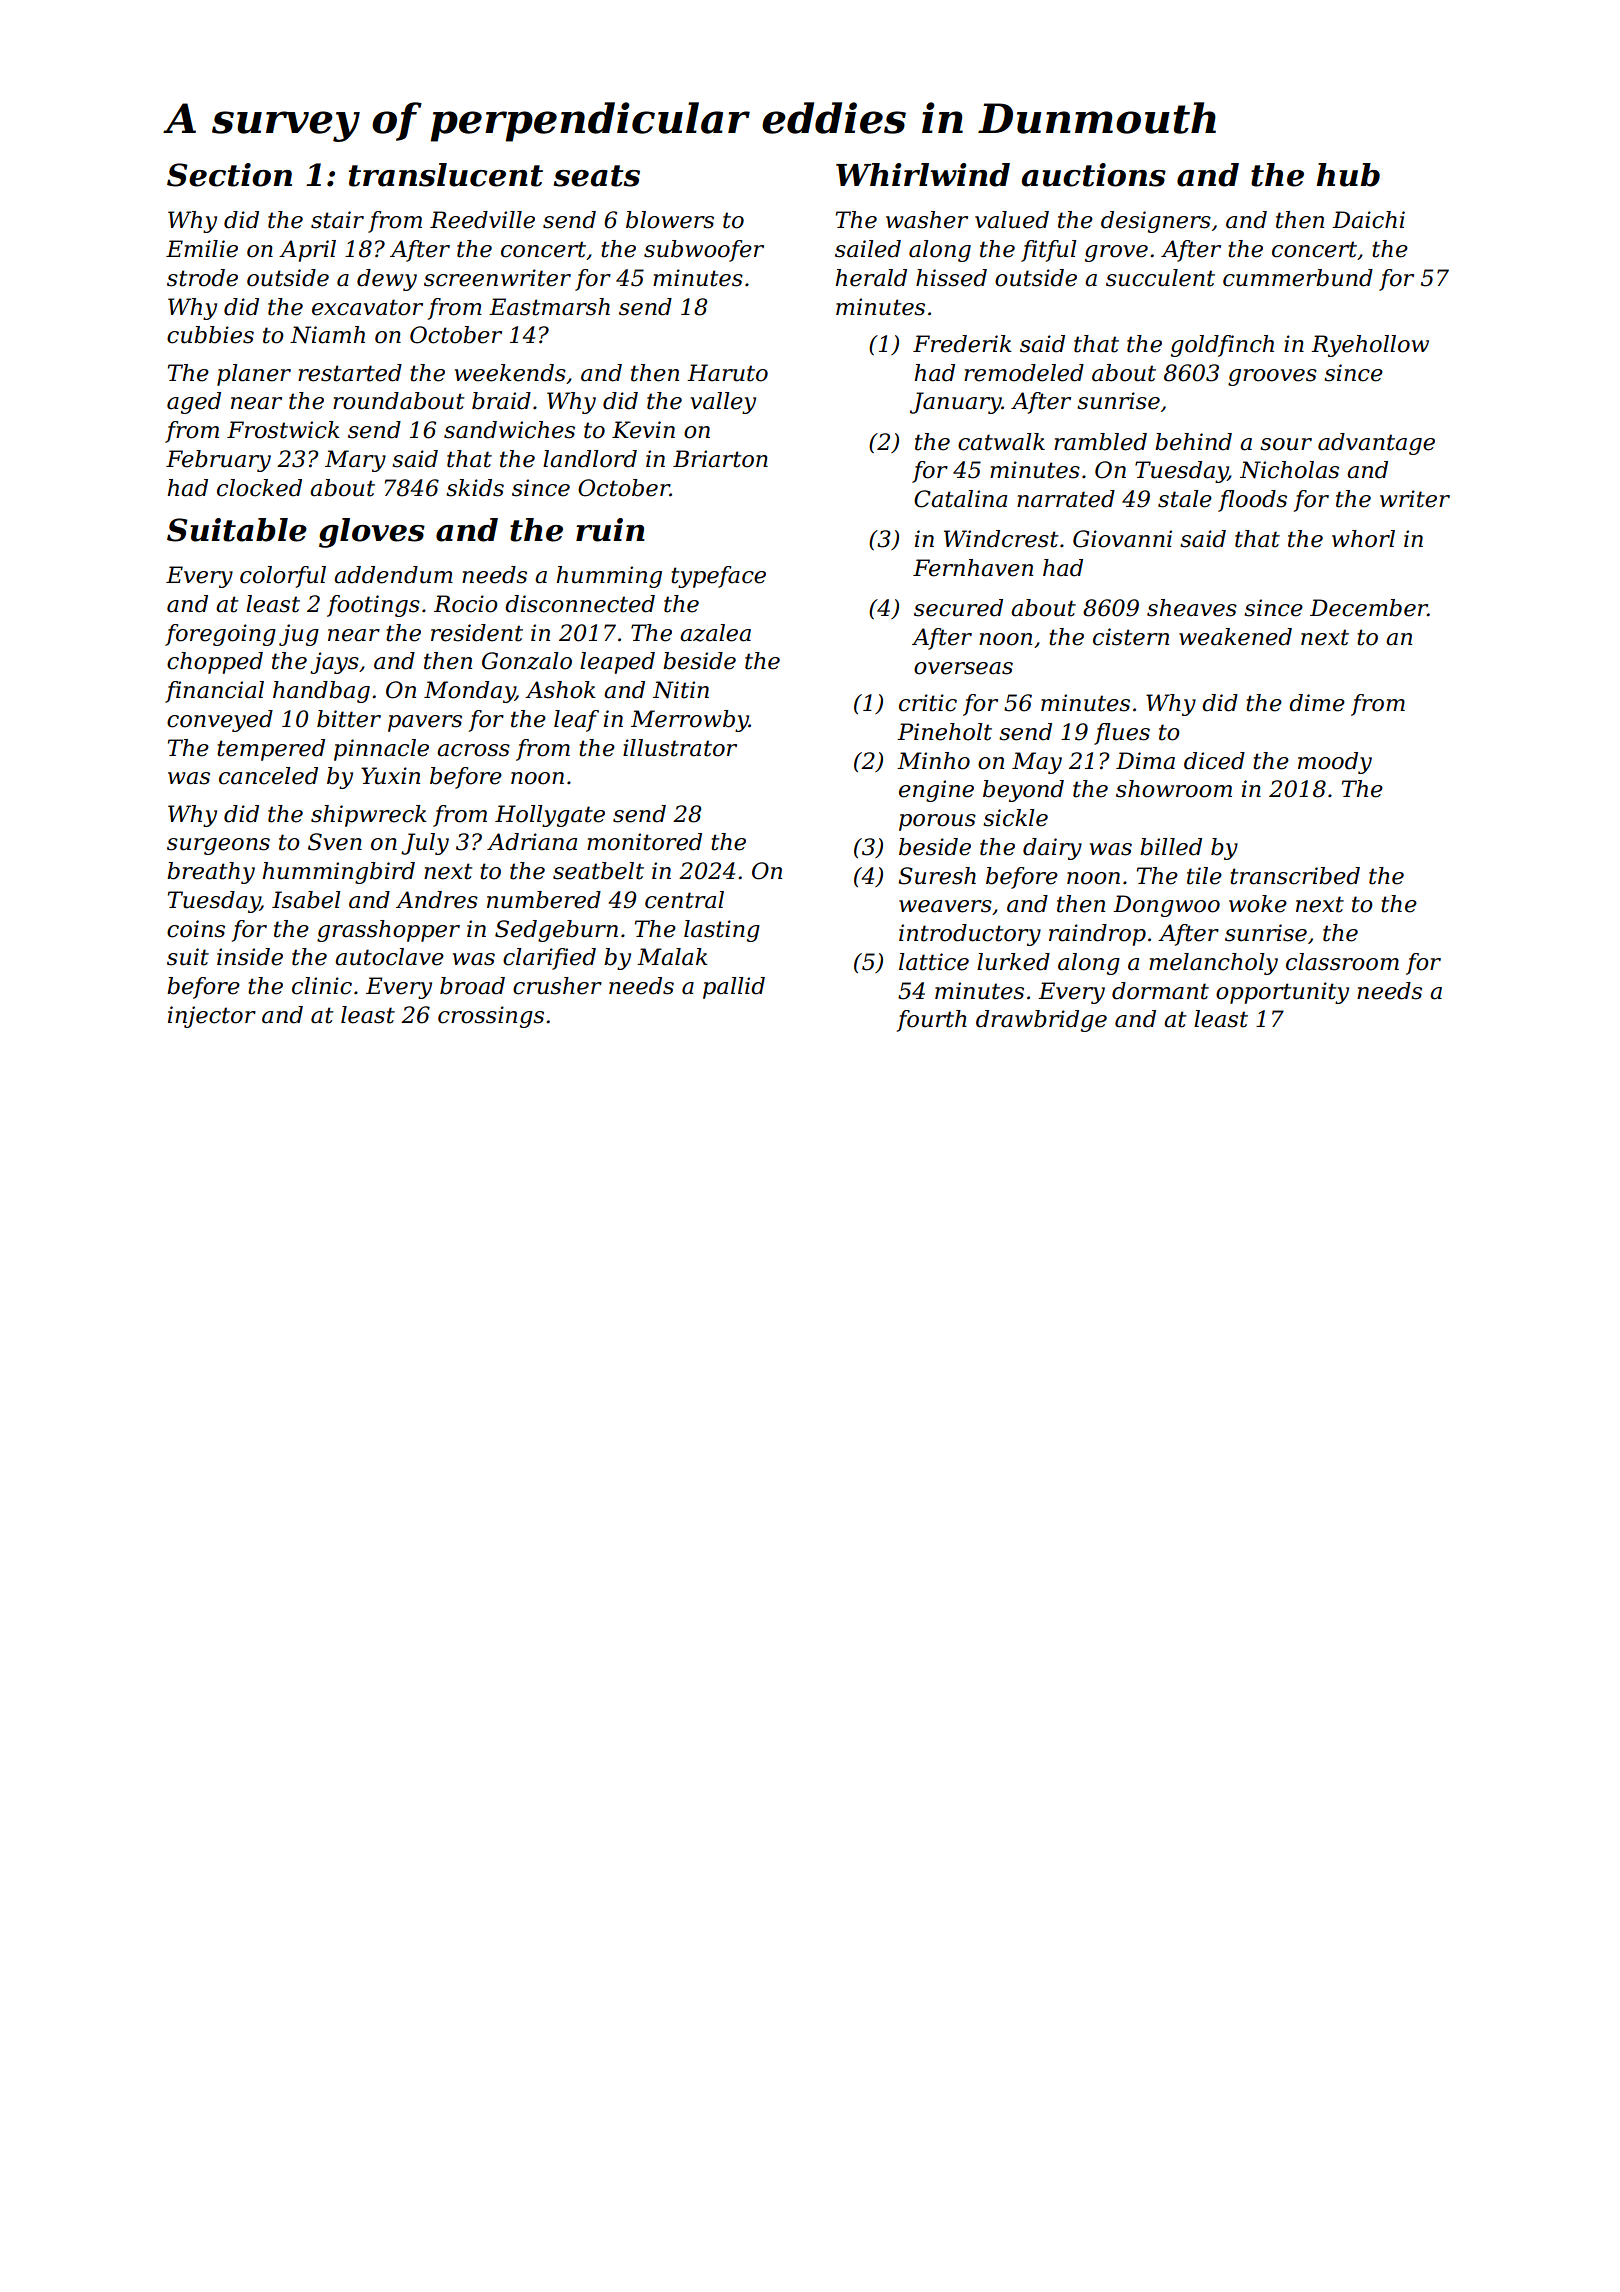 Image resolution: width=1620 pixels, height=2292 pixels. Describe the element at coordinates (597, 176) in the screenshot. I see `seats` at that location.
